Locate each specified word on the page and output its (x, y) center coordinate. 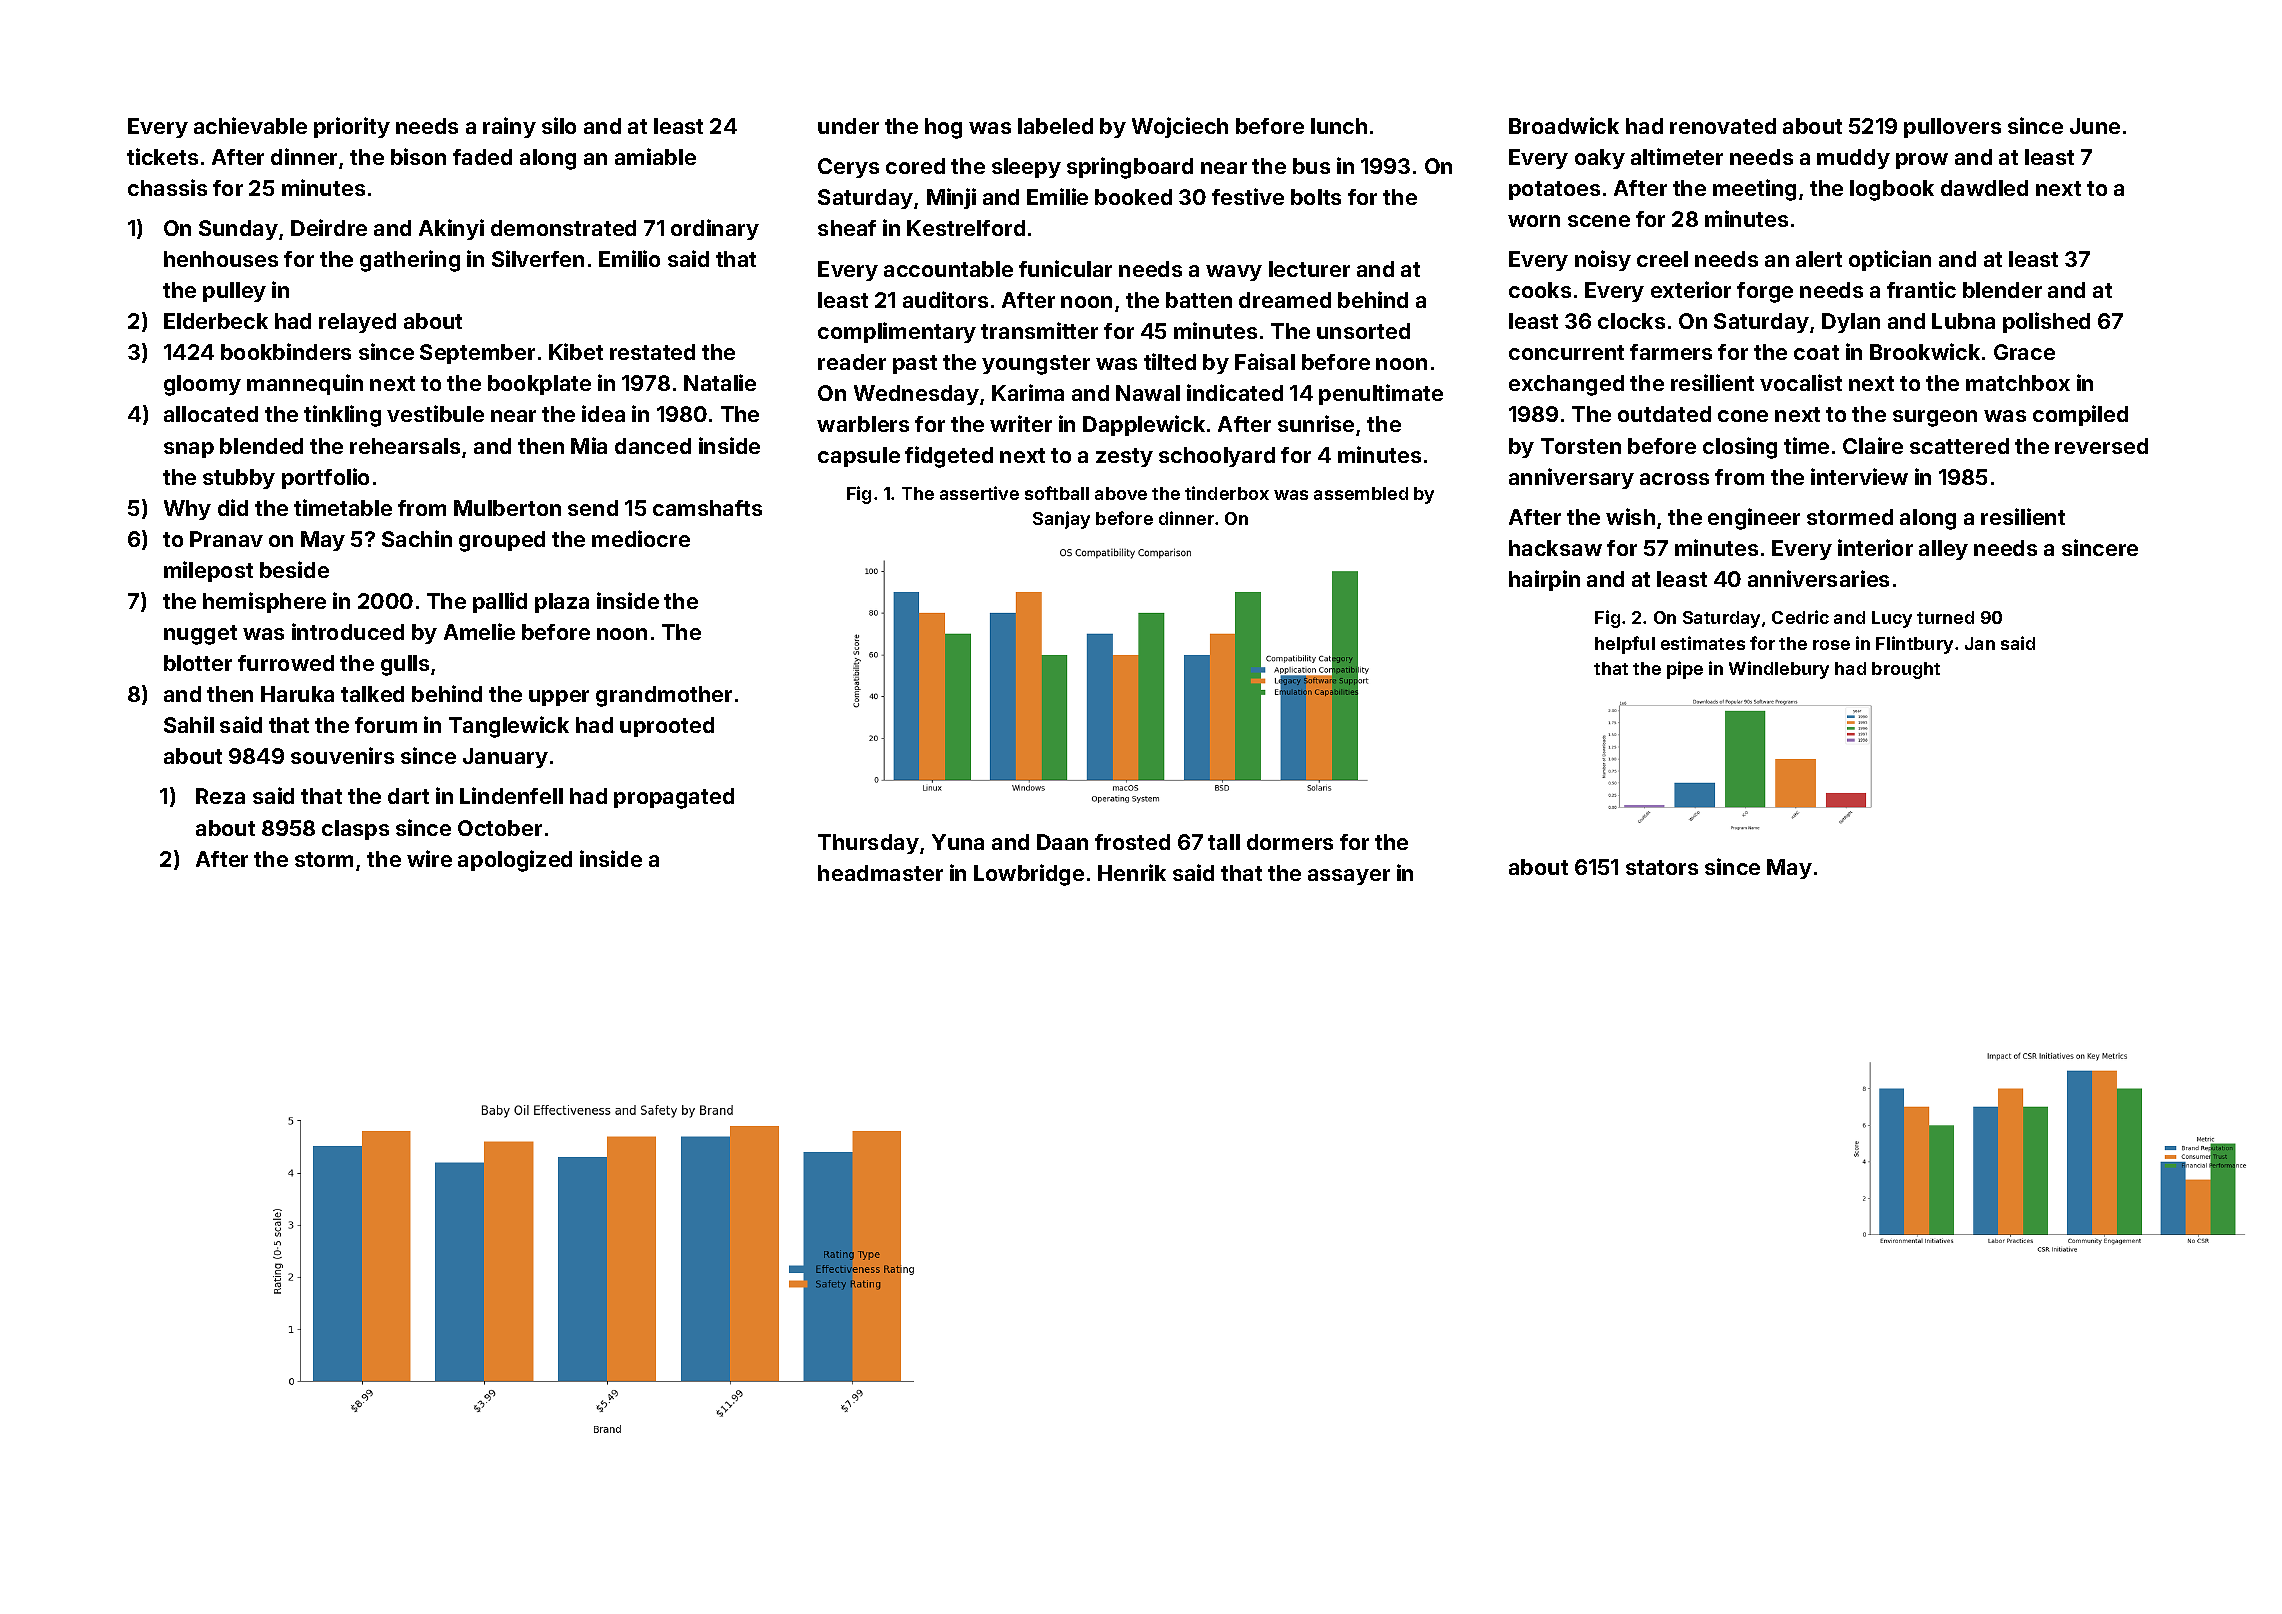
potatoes (1554, 190)
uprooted (667, 727)
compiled (2080, 415)
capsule (859, 457)
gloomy (202, 385)
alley (1943, 550)
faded (482, 157)
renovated (1723, 126)
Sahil (189, 724)
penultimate (1381, 394)
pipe (1685, 670)
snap (189, 450)
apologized (515, 861)
